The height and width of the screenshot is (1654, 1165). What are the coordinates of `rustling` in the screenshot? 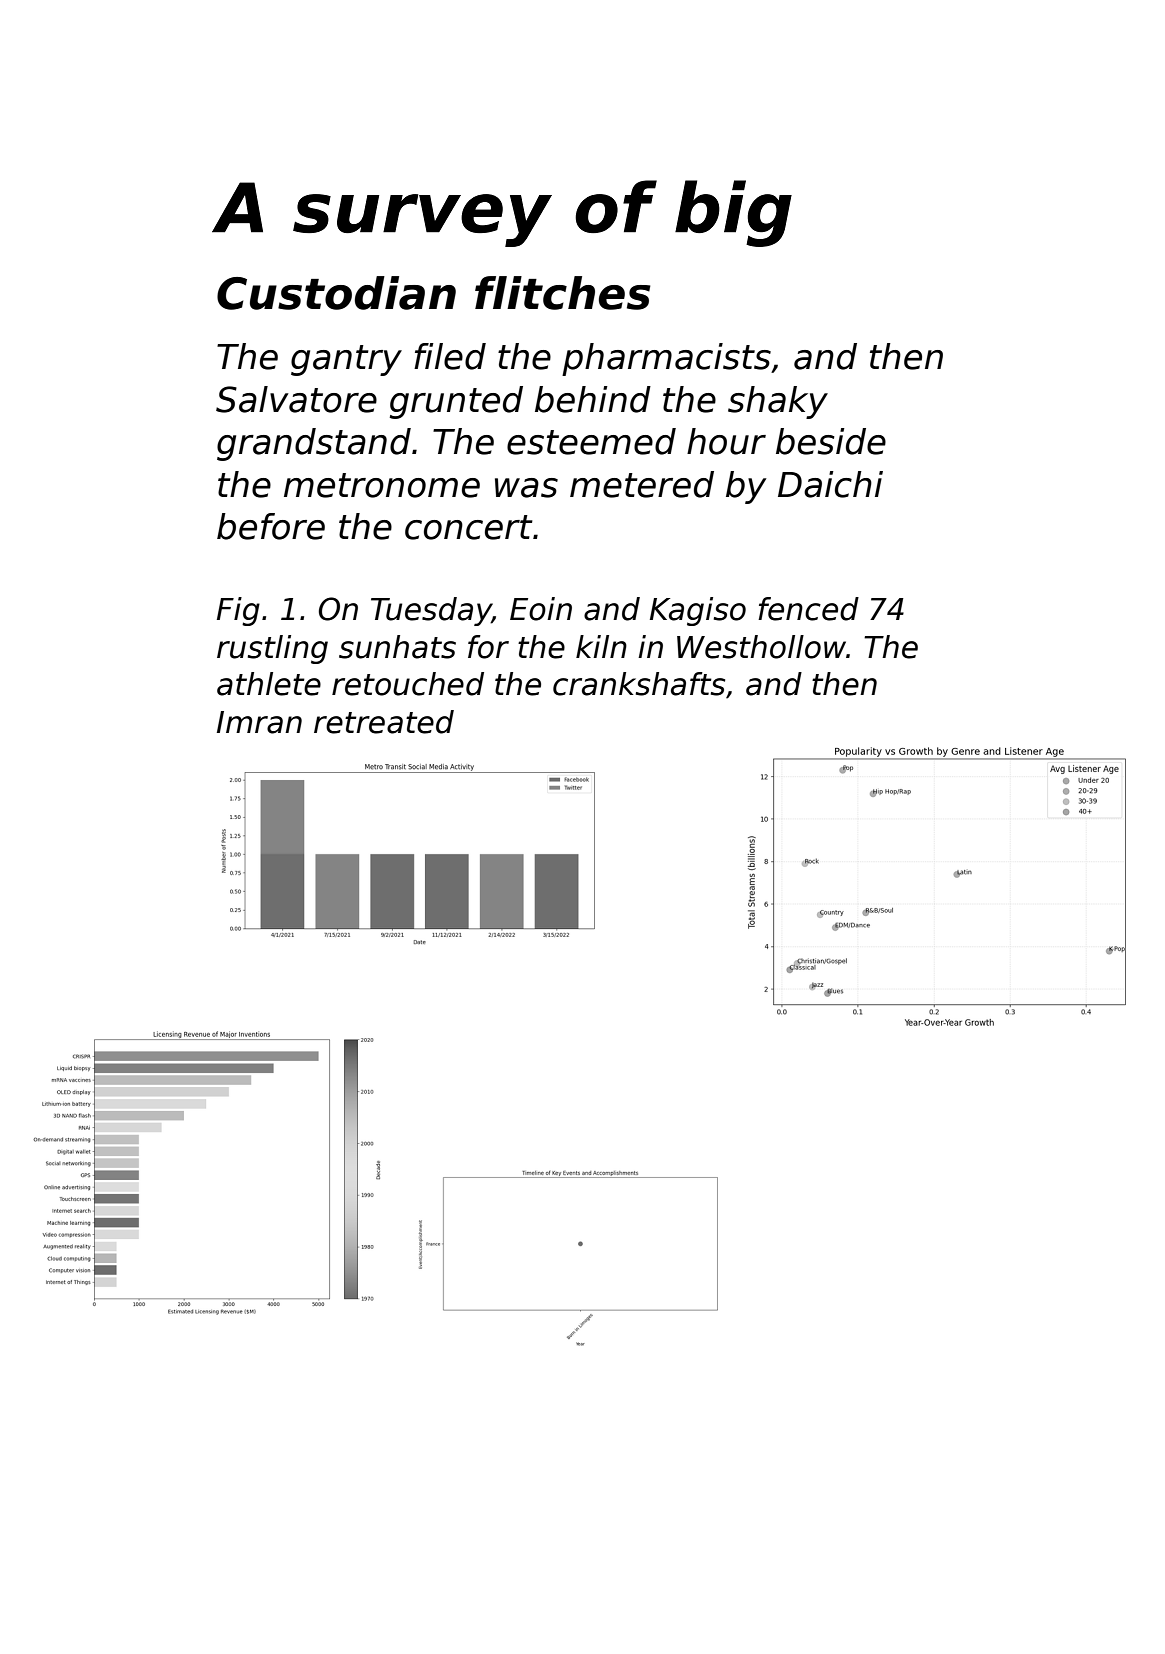 It's located at (272, 649).
